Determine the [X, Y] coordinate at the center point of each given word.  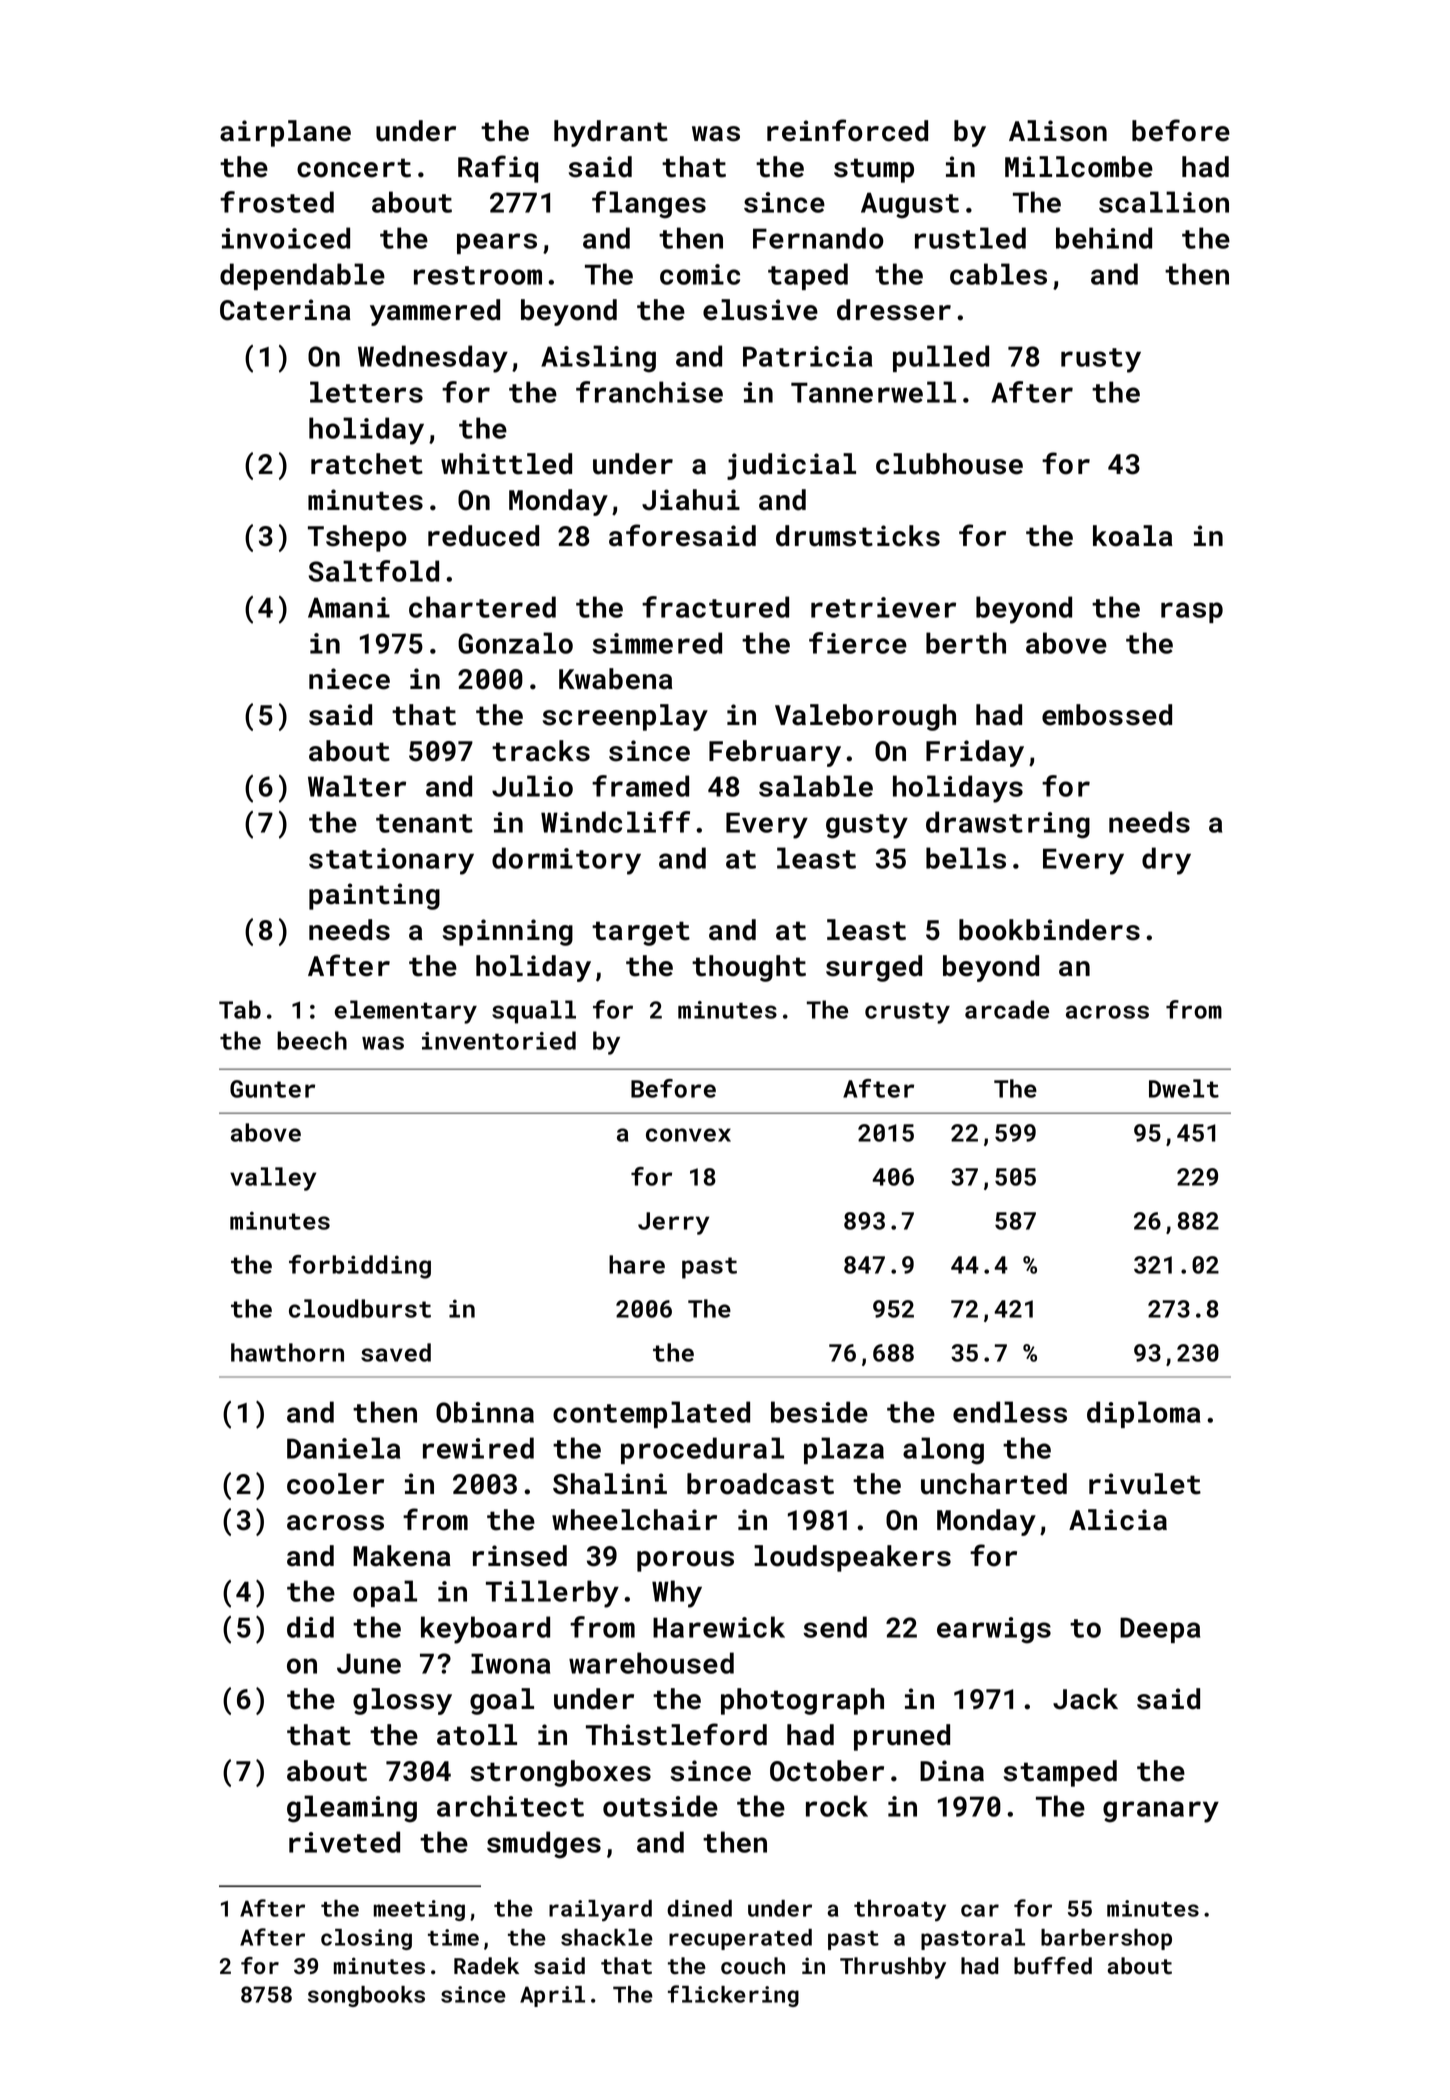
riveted [344, 1842]
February [775, 753]
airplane [285, 133]
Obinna [485, 1412]
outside [660, 1806]
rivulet [1145, 1484]
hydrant [611, 133]
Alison [1058, 131]
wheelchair [634, 1520]
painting [374, 896]
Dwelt [1184, 1088]
